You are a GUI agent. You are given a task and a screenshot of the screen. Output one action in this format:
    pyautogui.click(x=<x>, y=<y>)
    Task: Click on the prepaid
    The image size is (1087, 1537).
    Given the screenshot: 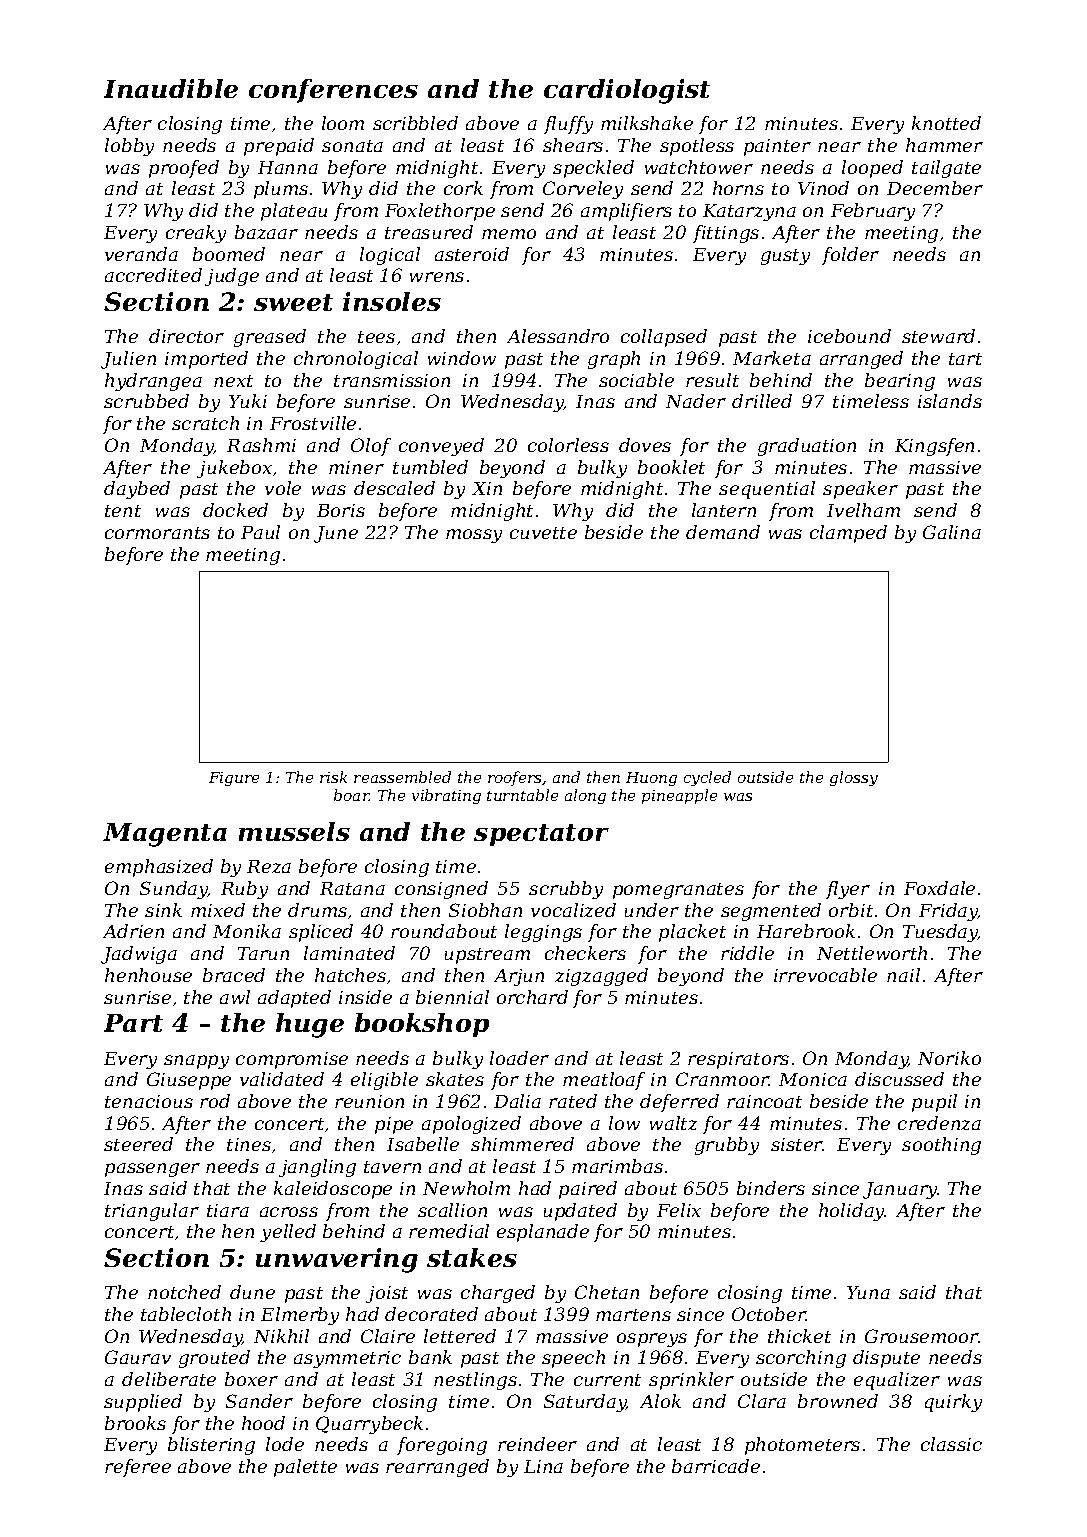 What is the action you would take?
    pyautogui.click(x=279, y=147)
